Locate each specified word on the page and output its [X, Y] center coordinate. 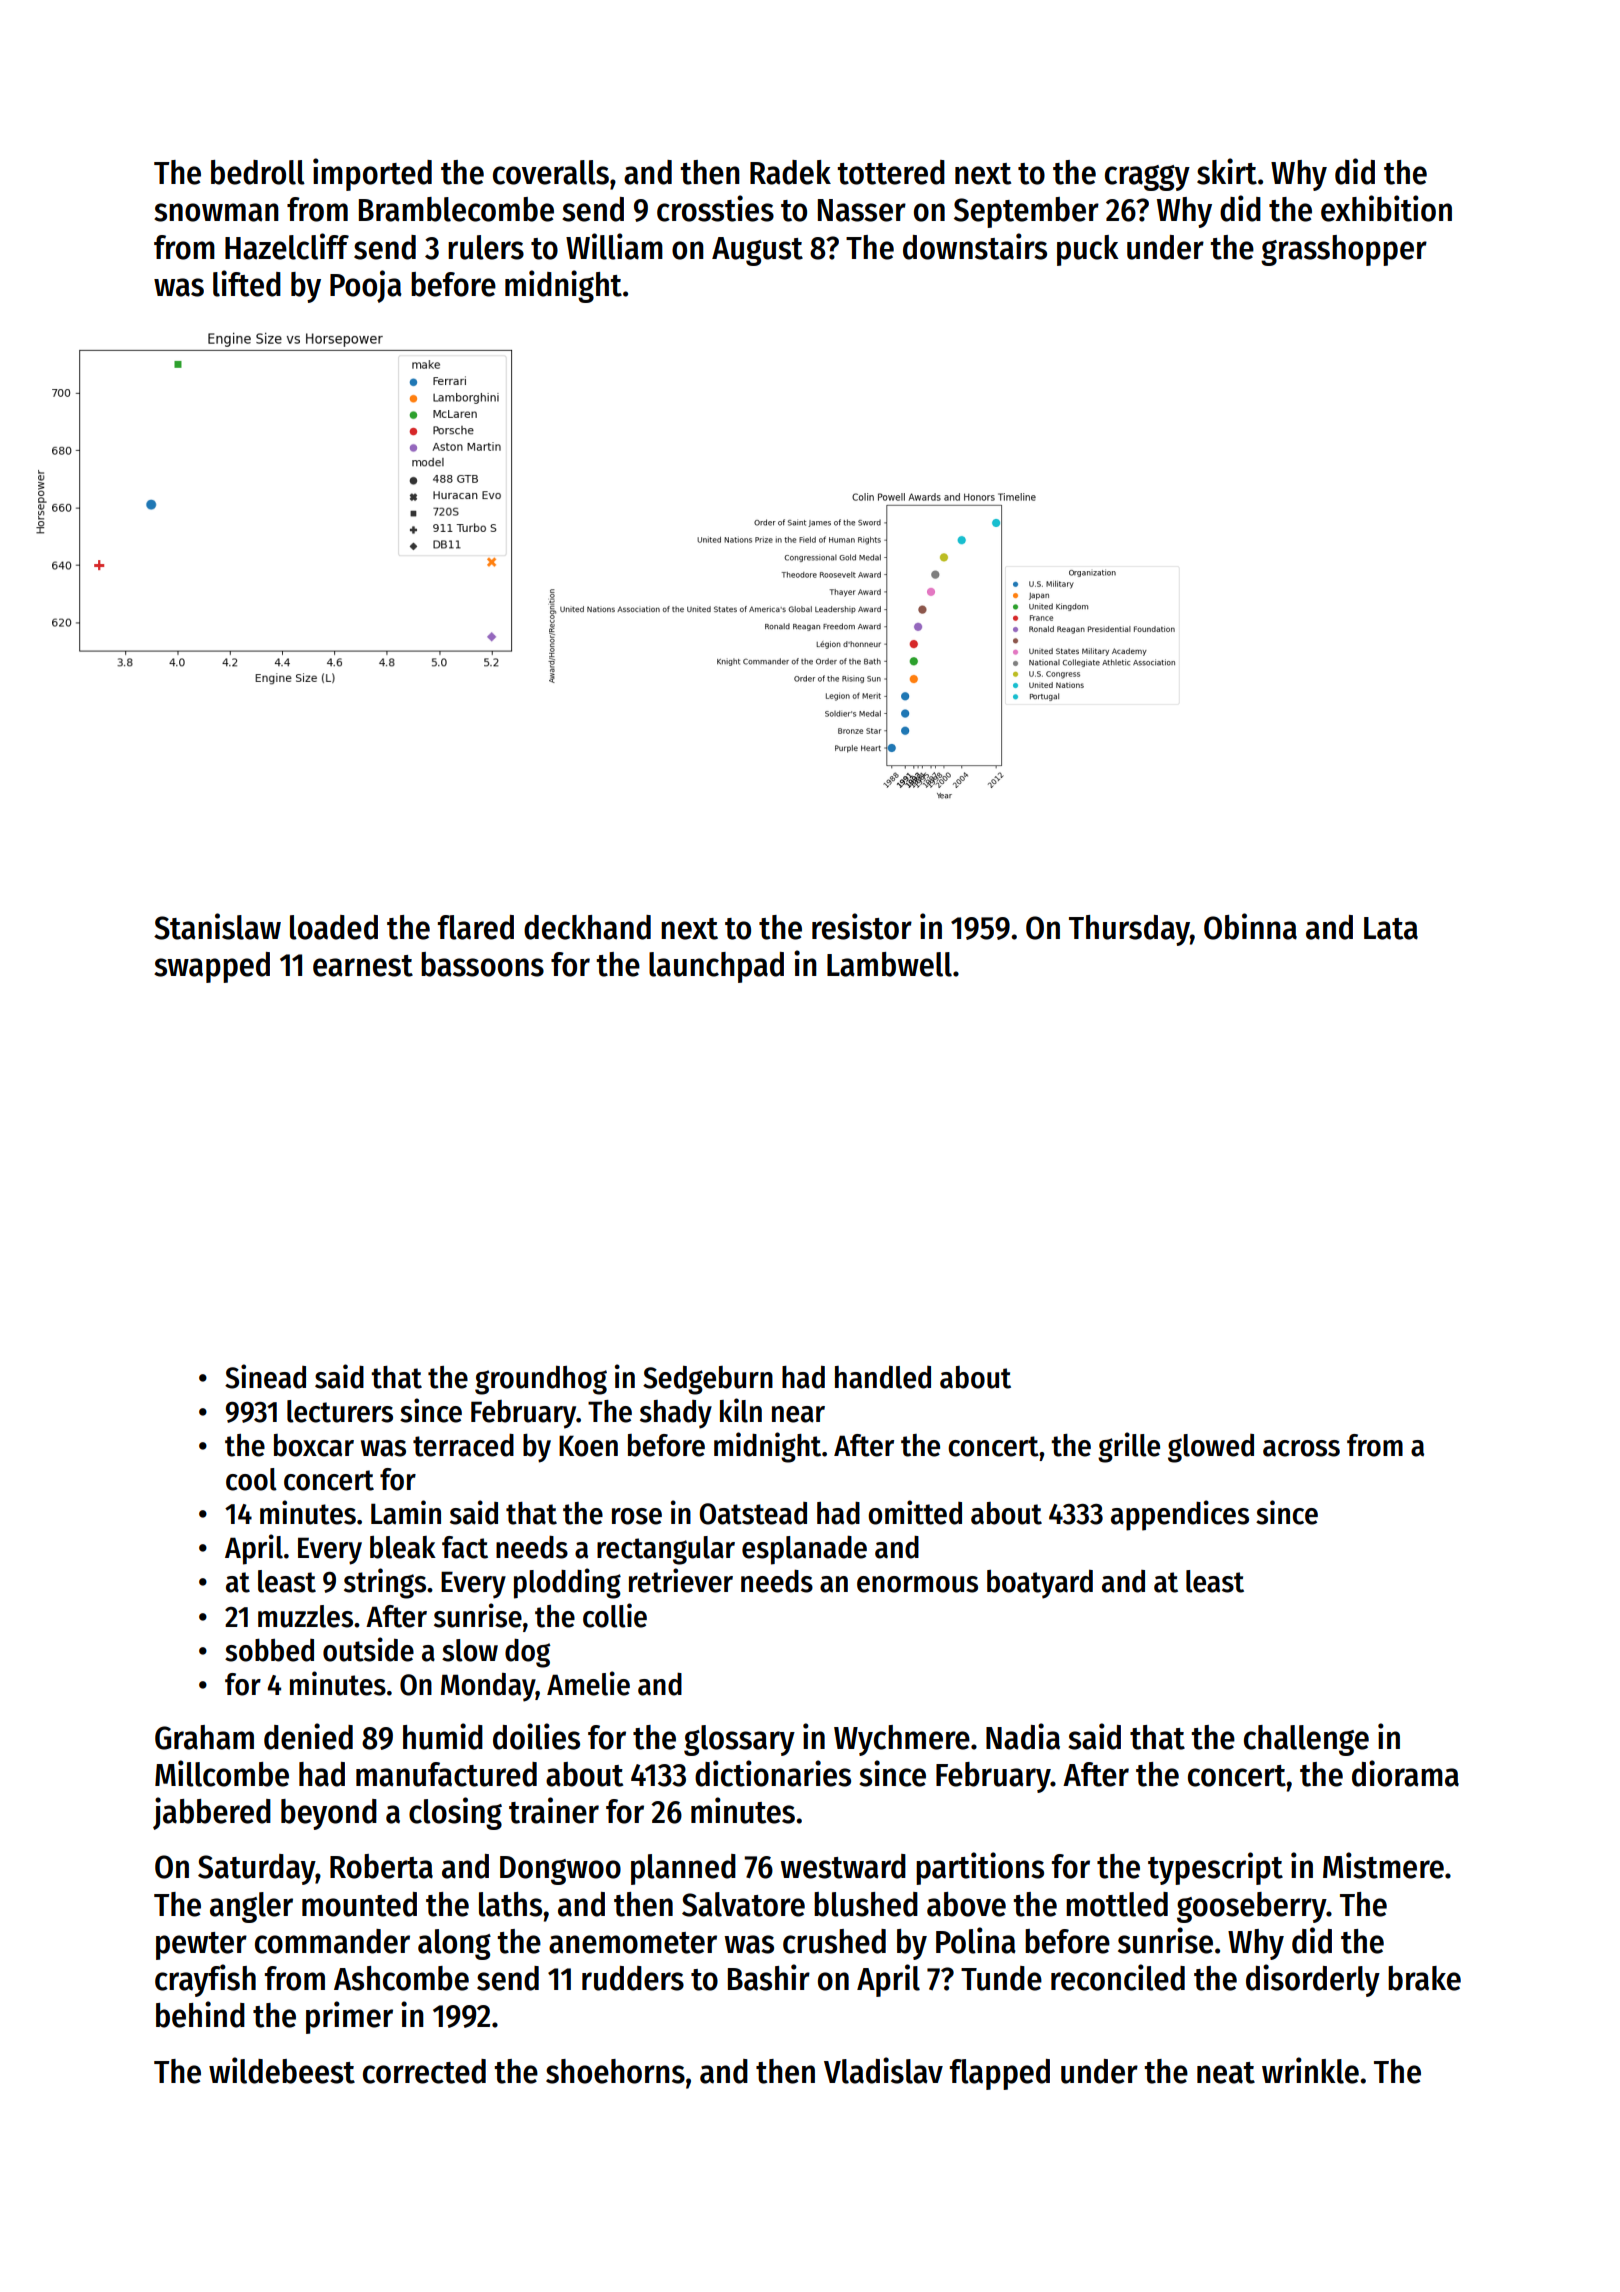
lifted [247, 283]
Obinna [1250, 926]
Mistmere [1383, 1865]
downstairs [975, 246]
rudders [633, 1978]
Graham [204, 1737]
